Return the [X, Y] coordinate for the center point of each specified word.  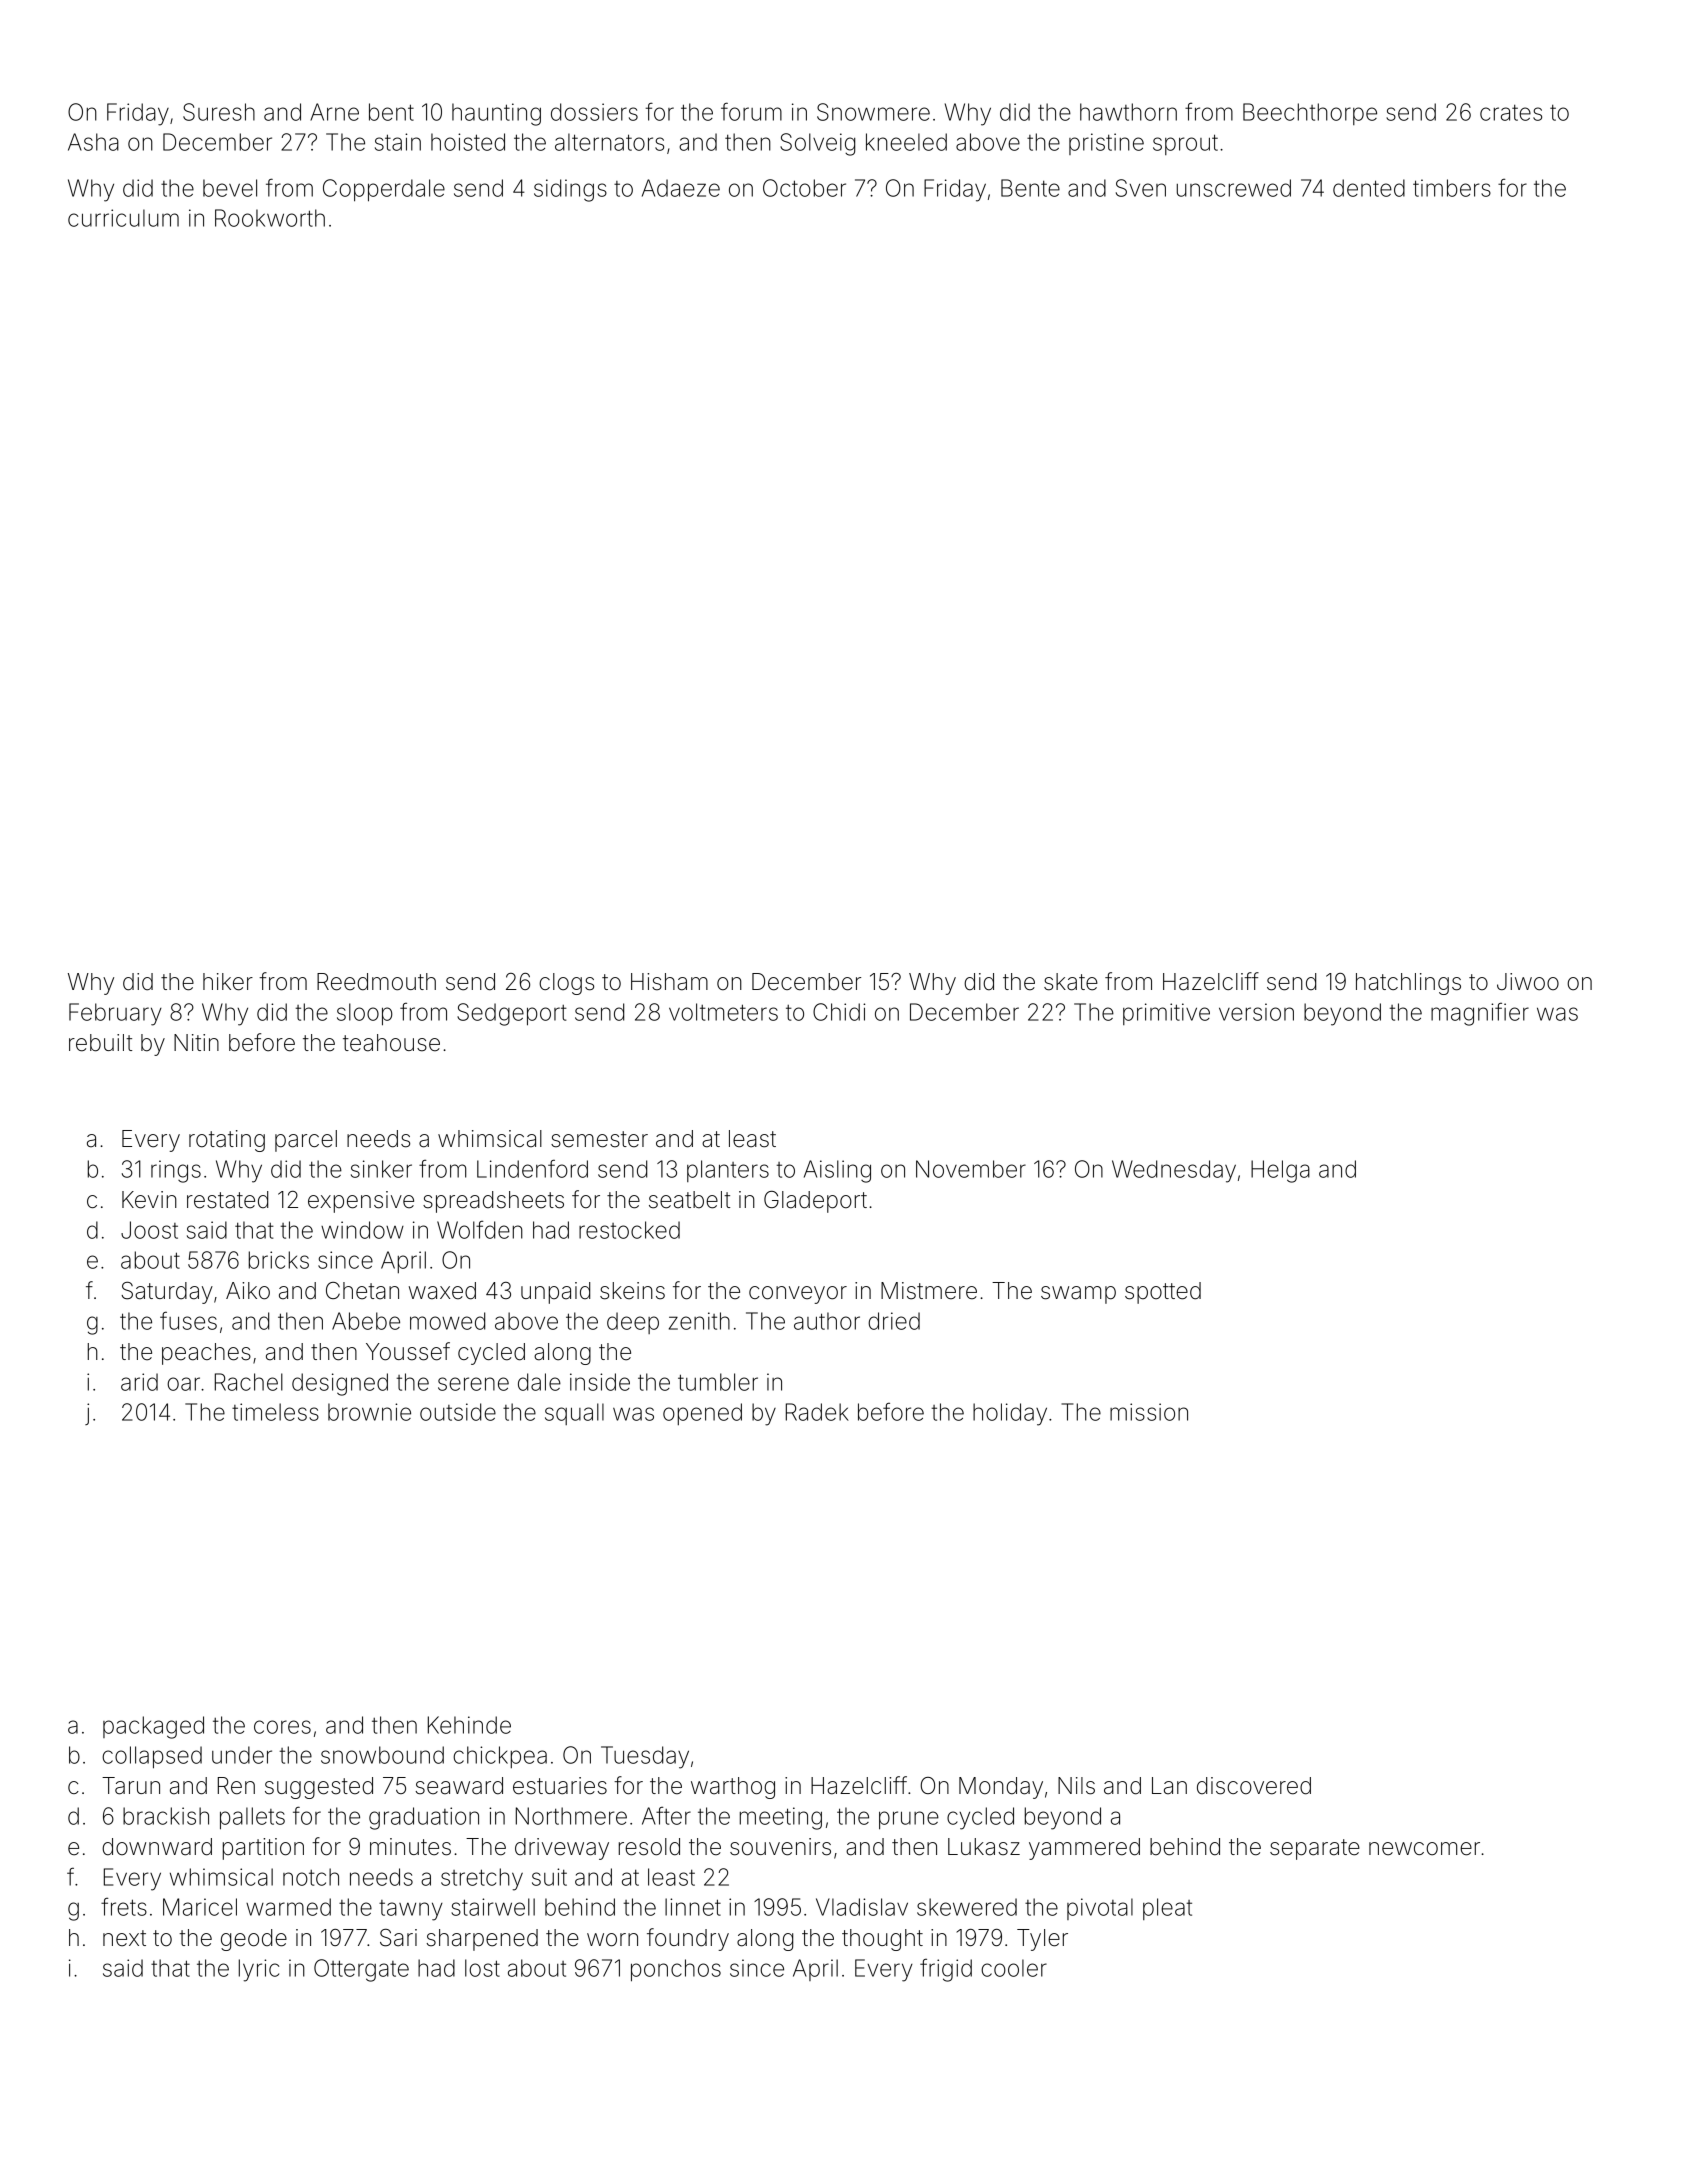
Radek [817, 1412]
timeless [275, 1412]
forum [751, 111]
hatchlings [1408, 984]
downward [157, 1847]
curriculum [123, 218]
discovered [1254, 1786]
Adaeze [681, 188]
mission [1149, 1412]
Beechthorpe [1310, 114]
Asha [93, 142]
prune [909, 1820]
